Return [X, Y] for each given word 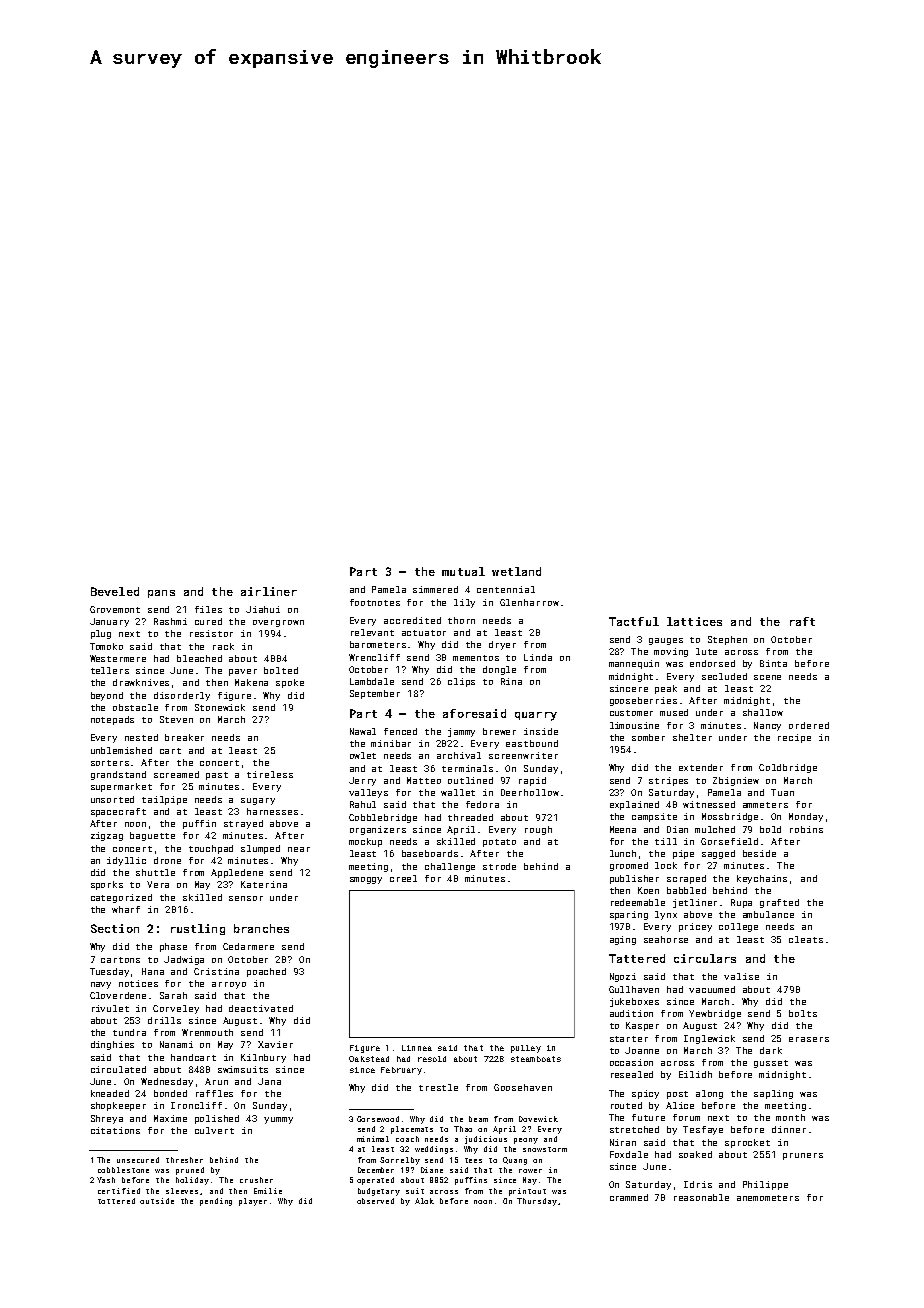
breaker [184, 737]
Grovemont [115, 609]
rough [538, 830]
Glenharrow [529, 602]
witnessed [709, 804]
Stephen [727, 640]
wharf [126, 909]
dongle [499, 670]
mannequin [634, 664]
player [253, 1202]
